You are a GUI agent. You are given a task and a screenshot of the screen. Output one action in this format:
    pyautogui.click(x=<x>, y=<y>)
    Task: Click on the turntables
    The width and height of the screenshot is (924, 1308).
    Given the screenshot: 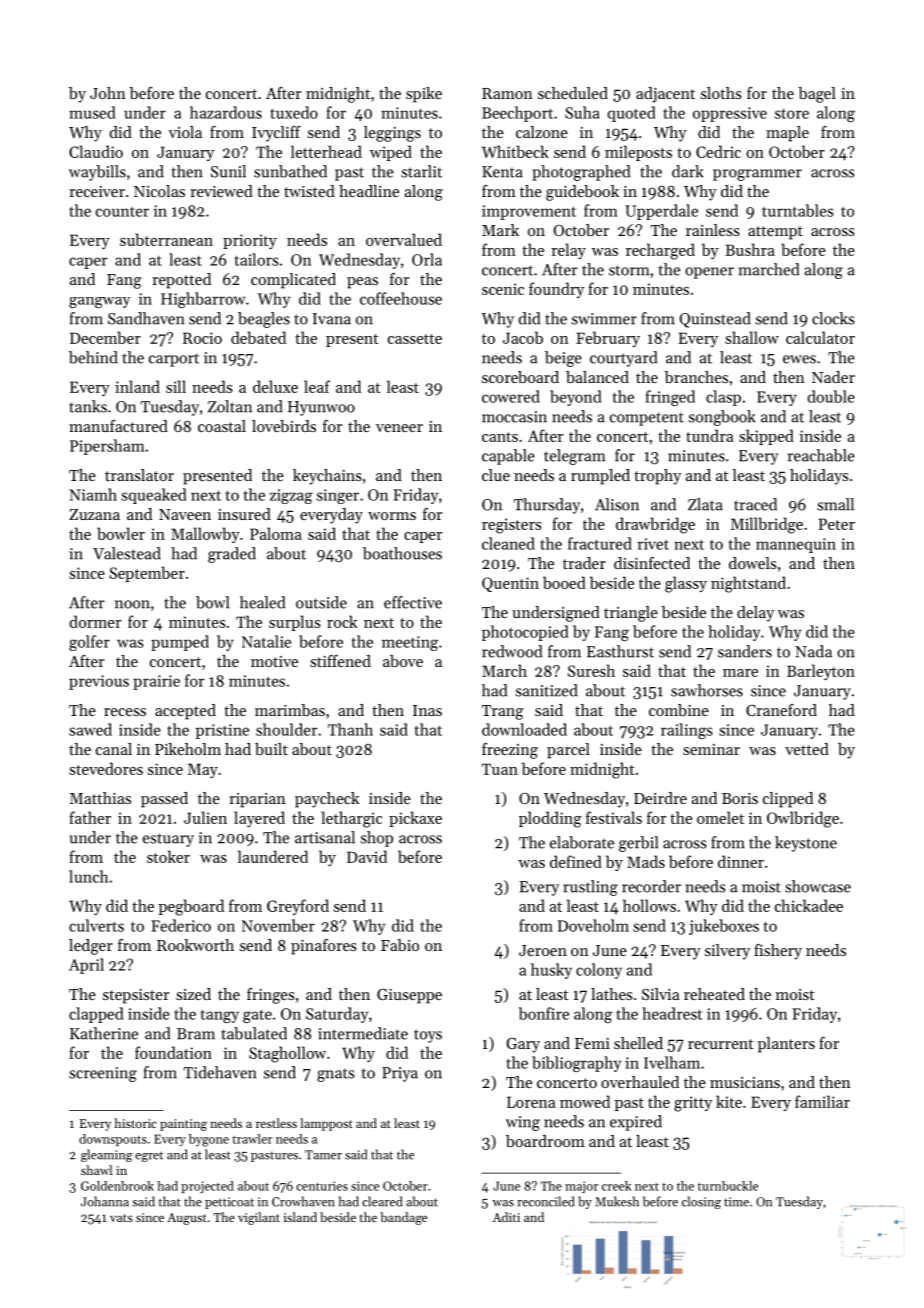 What is the action you would take?
    pyautogui.click(x=798, y=210)
